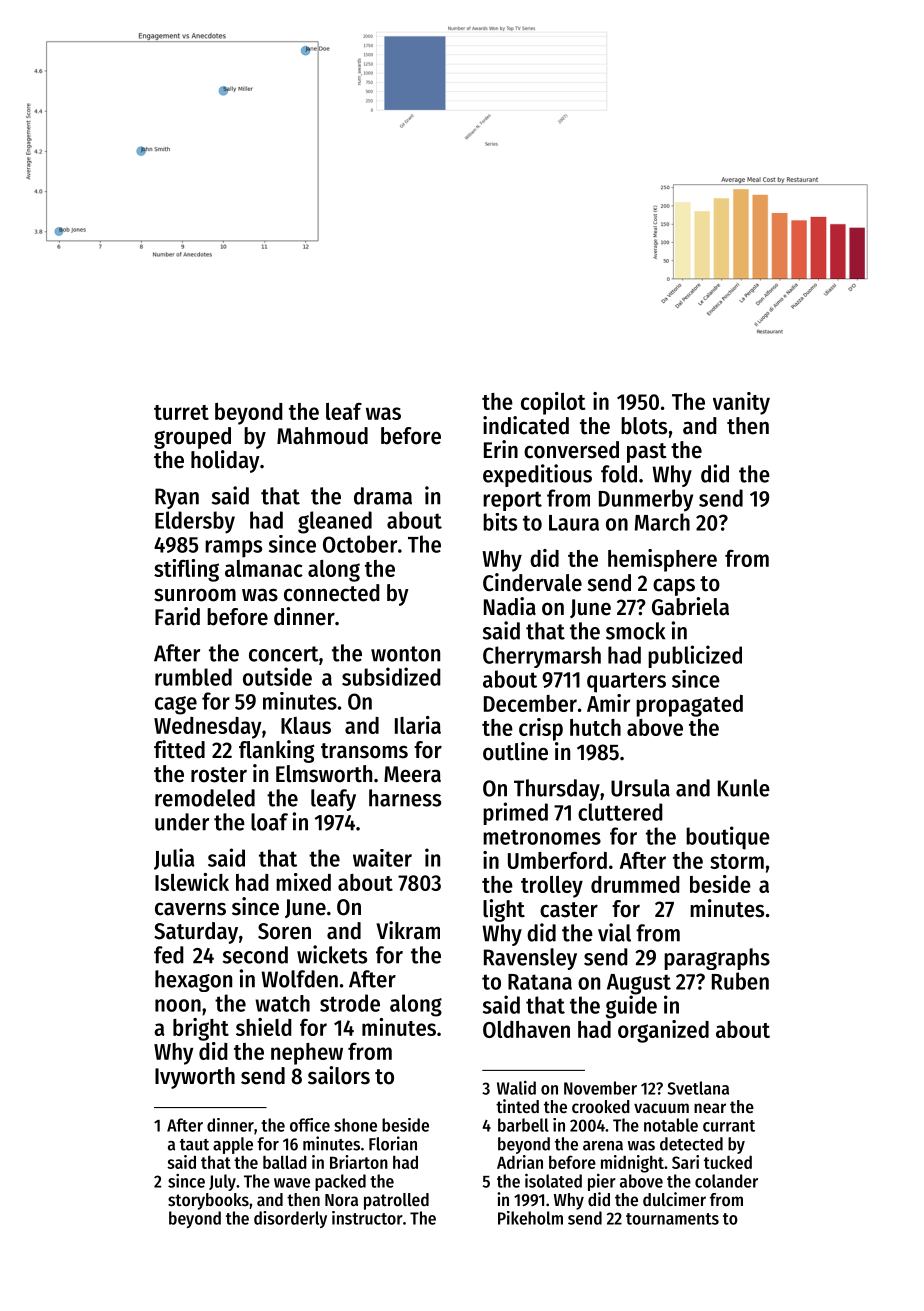  I want to click on Erin, so click(501, 449).
